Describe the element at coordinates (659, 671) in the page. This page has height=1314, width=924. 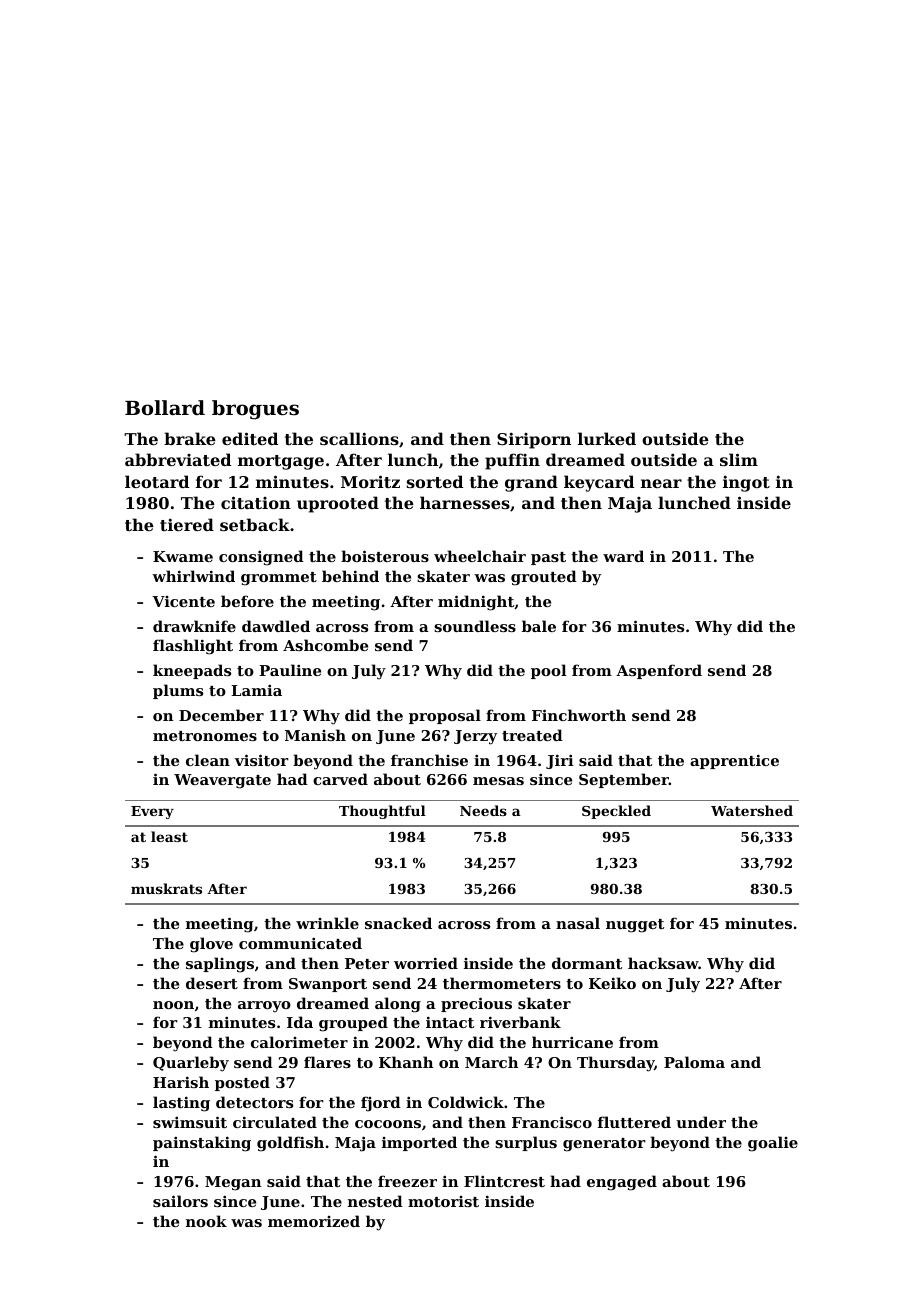
I see `Aspenford` at that location.
